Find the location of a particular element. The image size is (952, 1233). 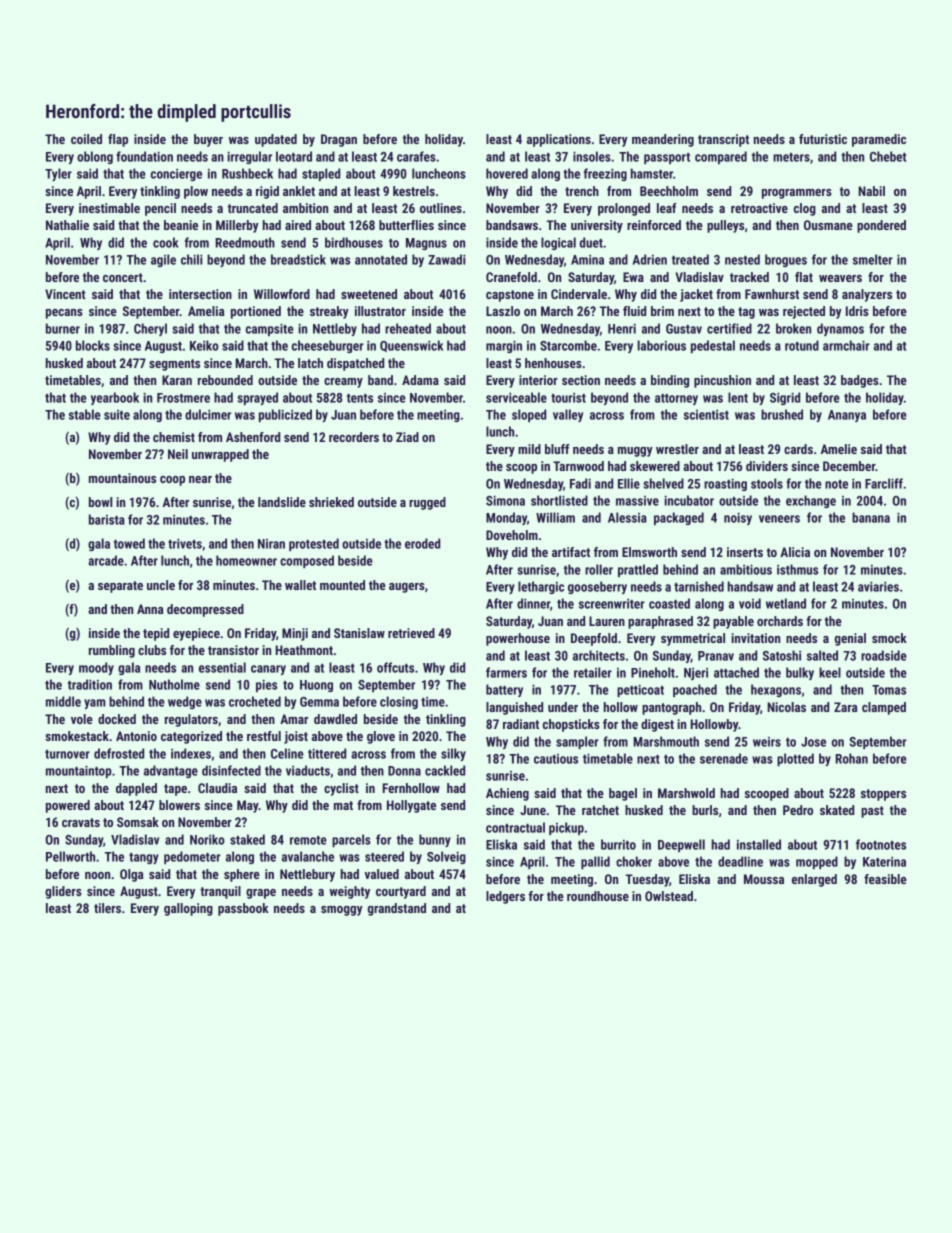

bowl is located at coordinates (101, 502).
